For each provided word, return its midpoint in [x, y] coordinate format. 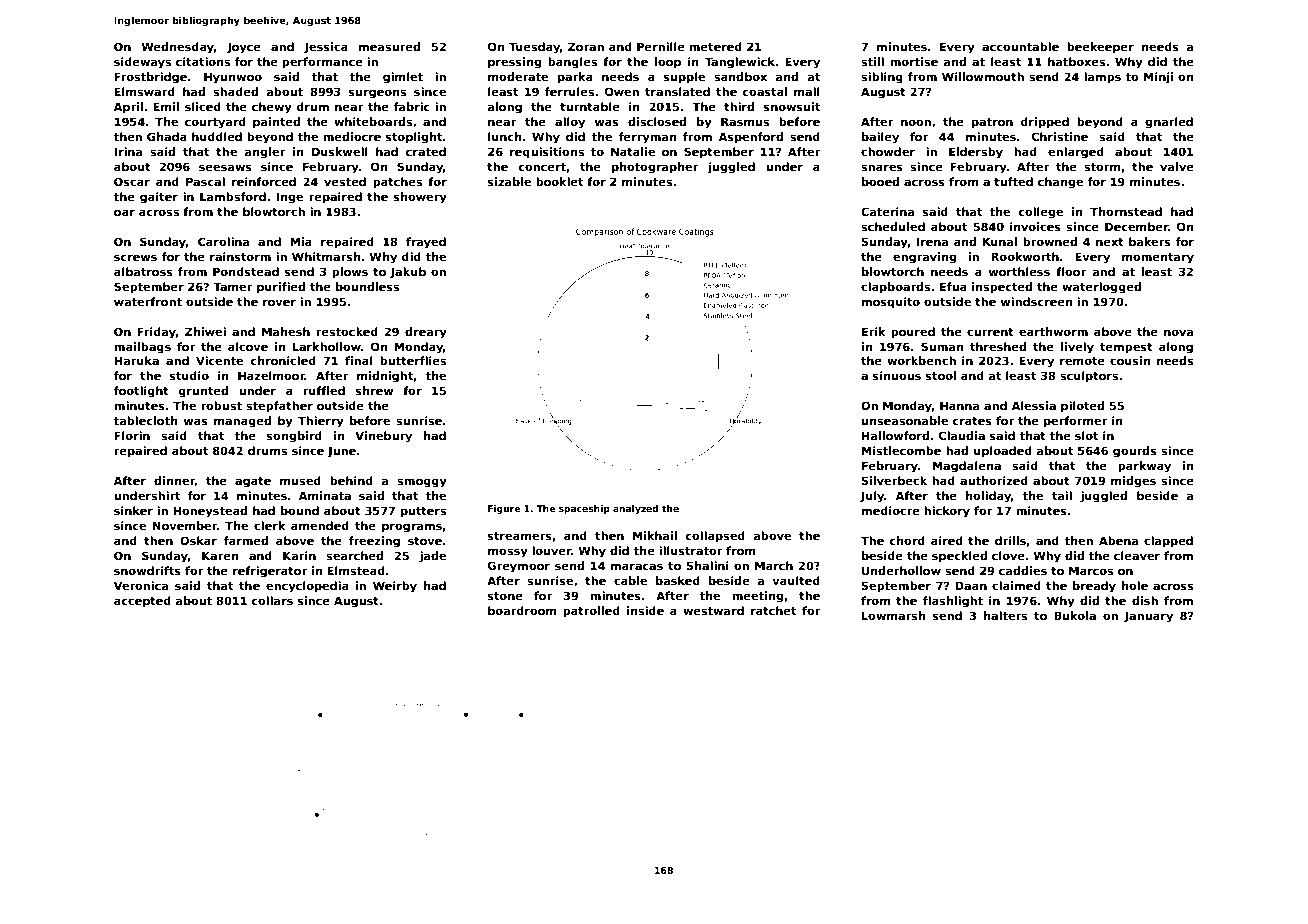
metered [715, 46]
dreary [426, 333]
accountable [1020, 46]
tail [1062, 495]
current [990, 332]
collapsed [715, 537]
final [359, 360]
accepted [142, 602]
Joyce [244, 48]
